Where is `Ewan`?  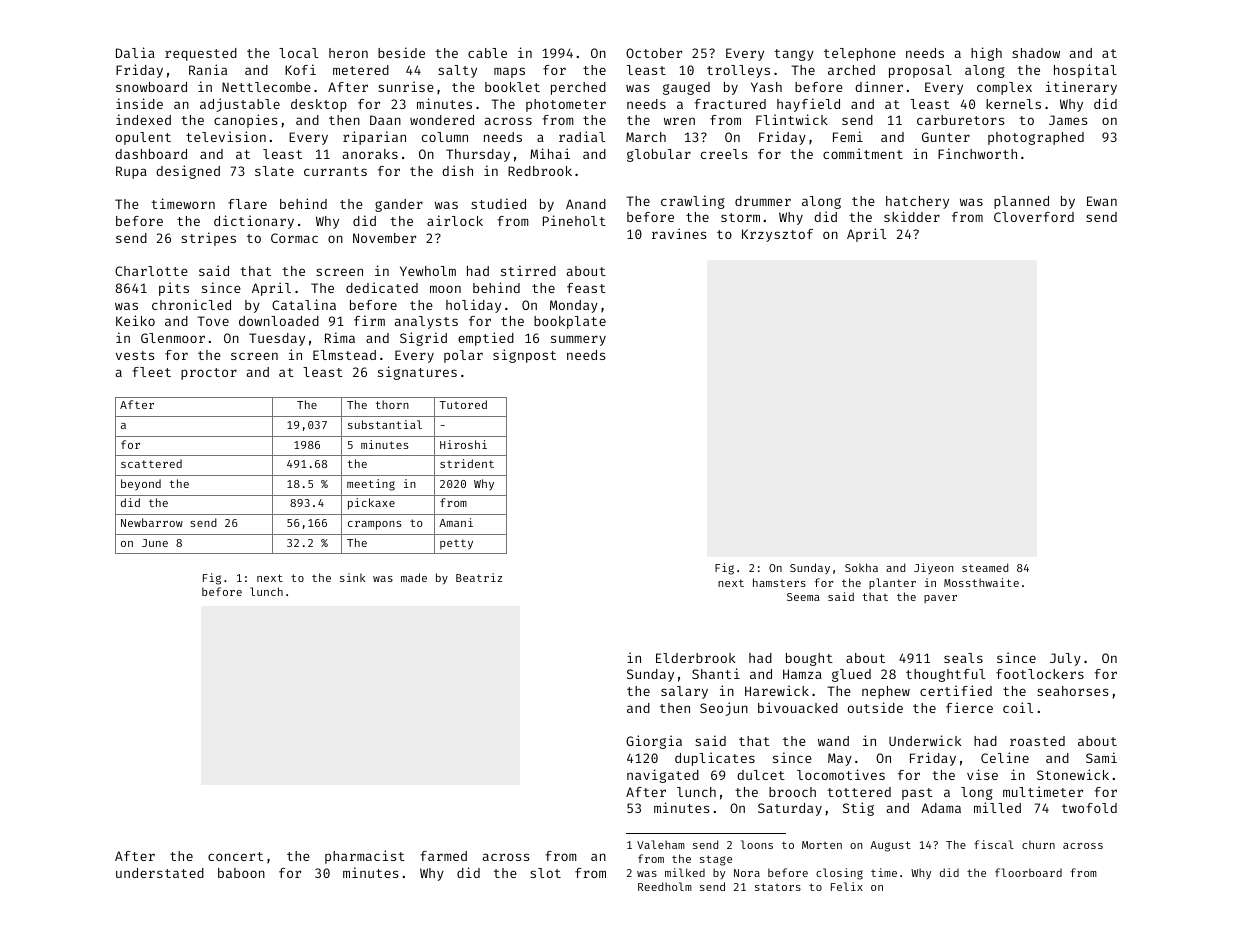
Ewan is located at coordinates (1102, 201).
